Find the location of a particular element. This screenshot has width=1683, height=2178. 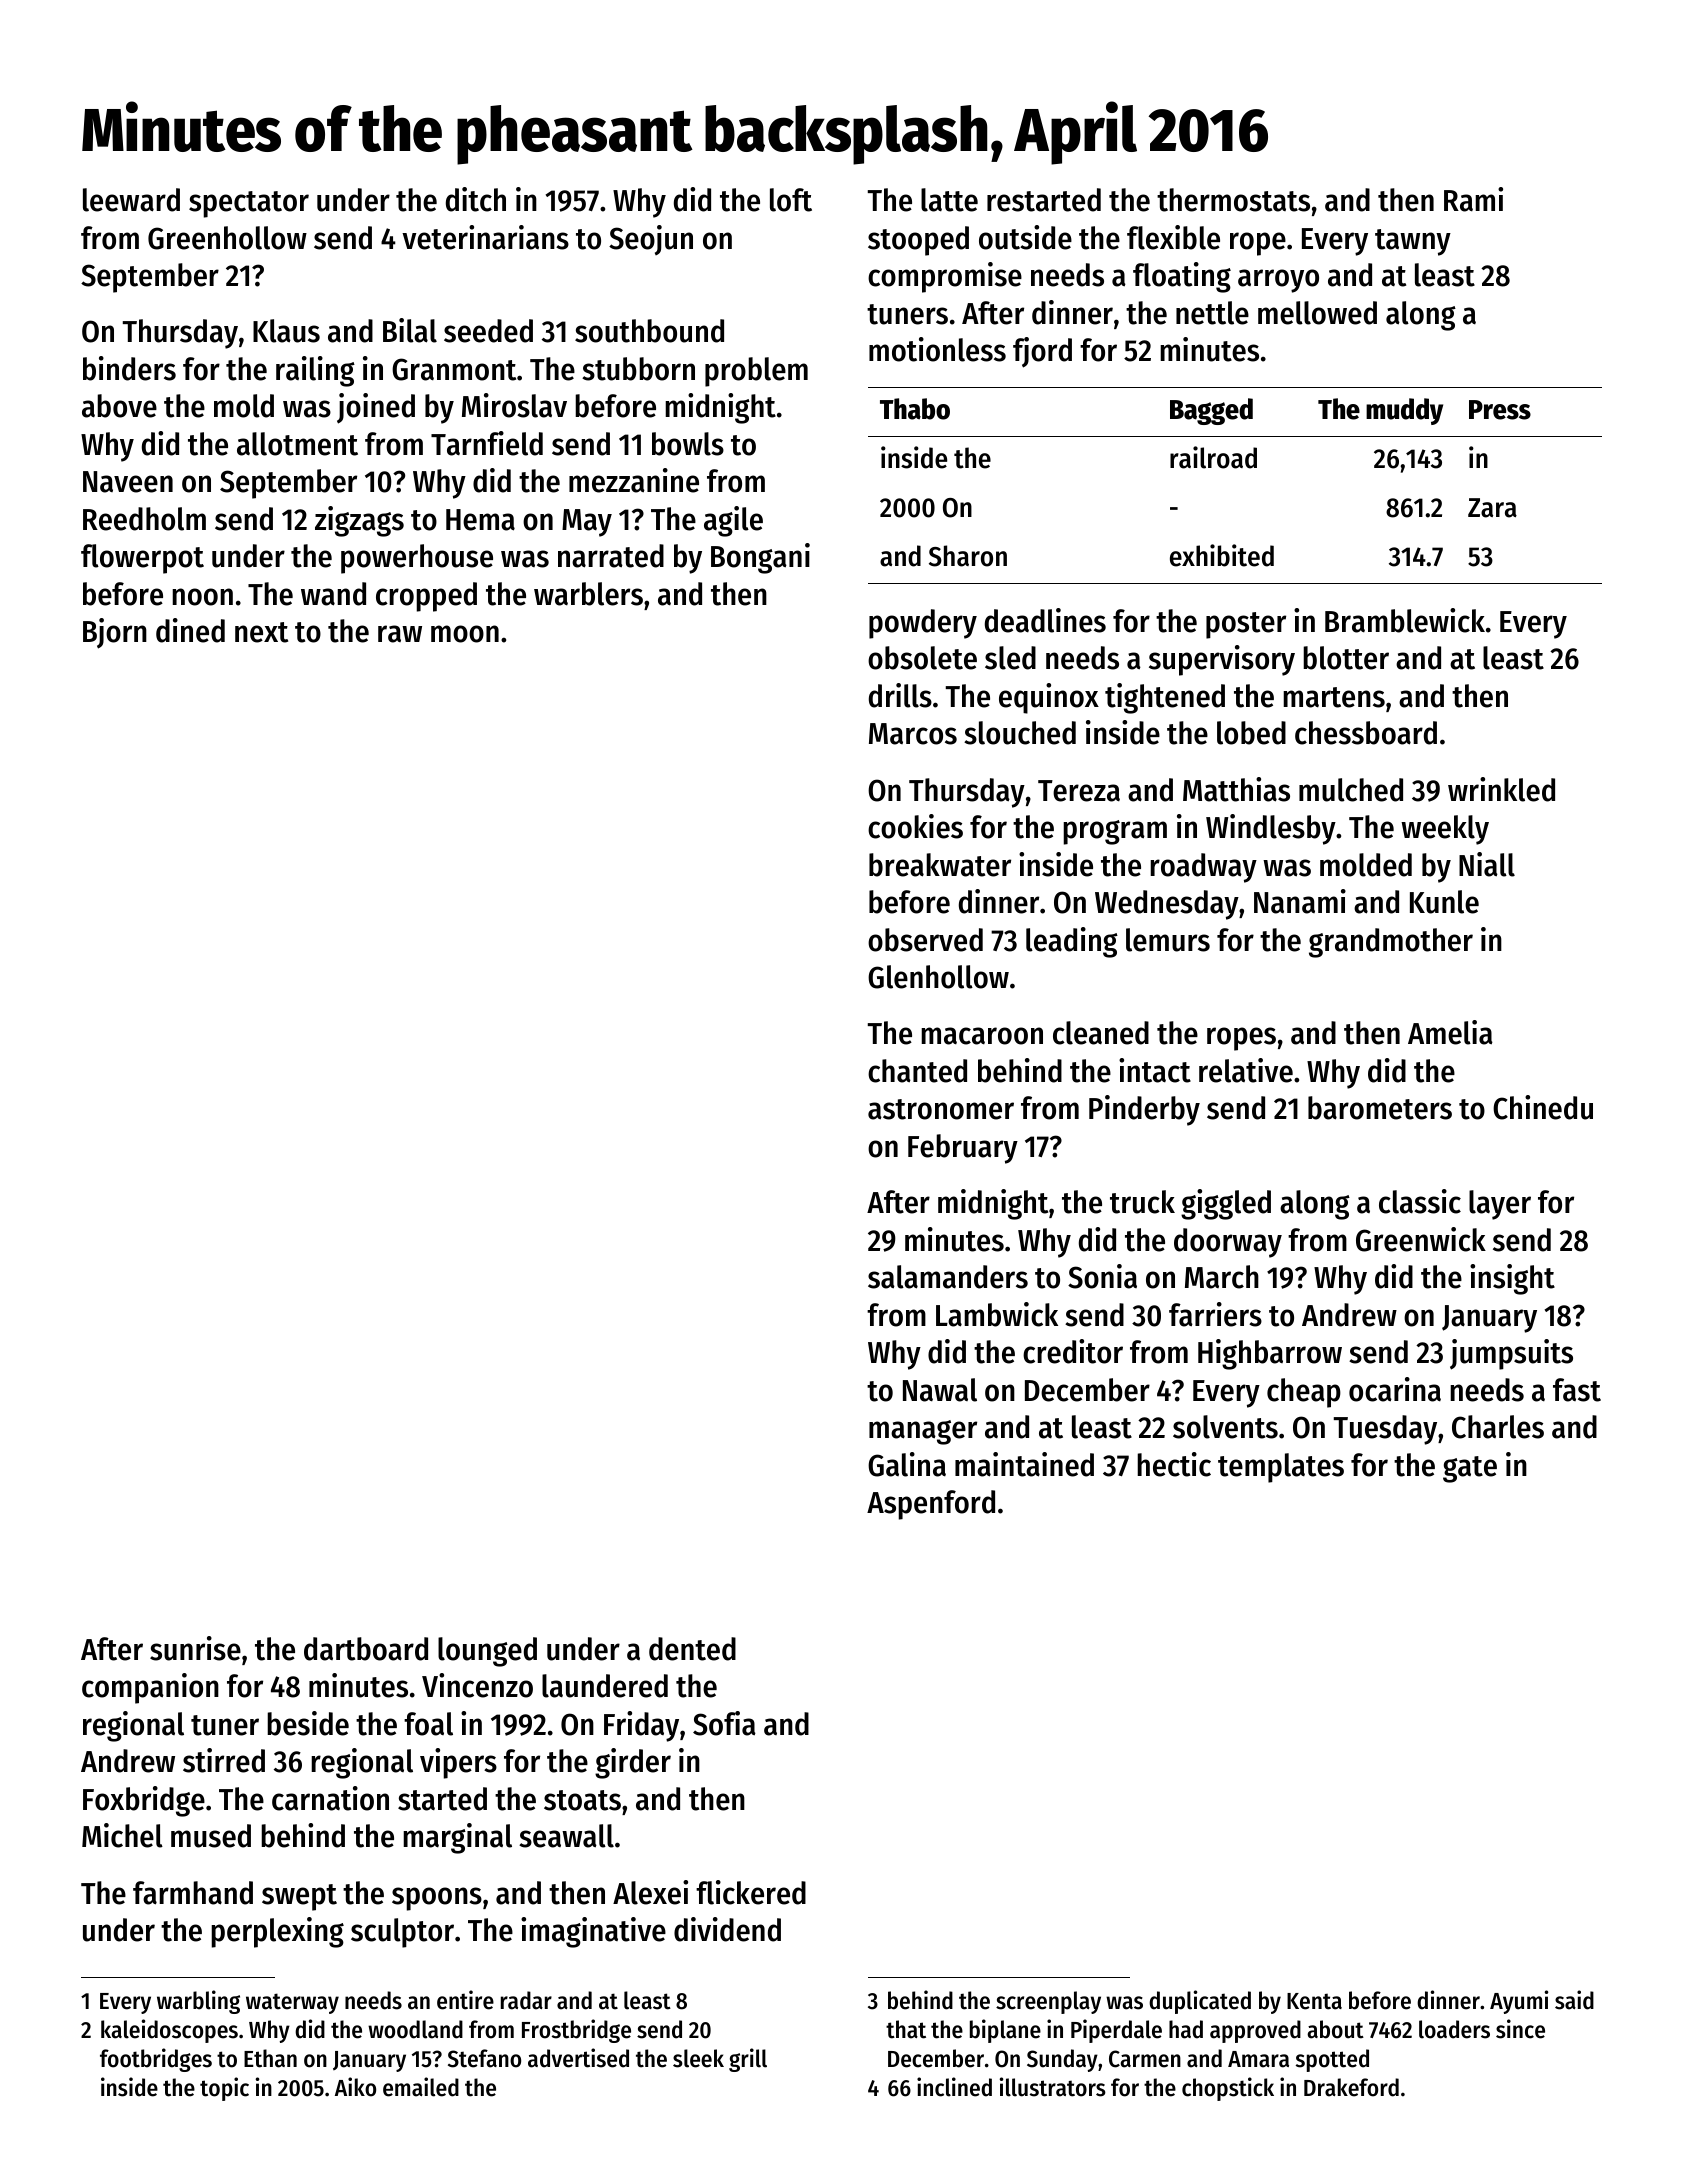

companion is located at coordinates (150, 1688).
